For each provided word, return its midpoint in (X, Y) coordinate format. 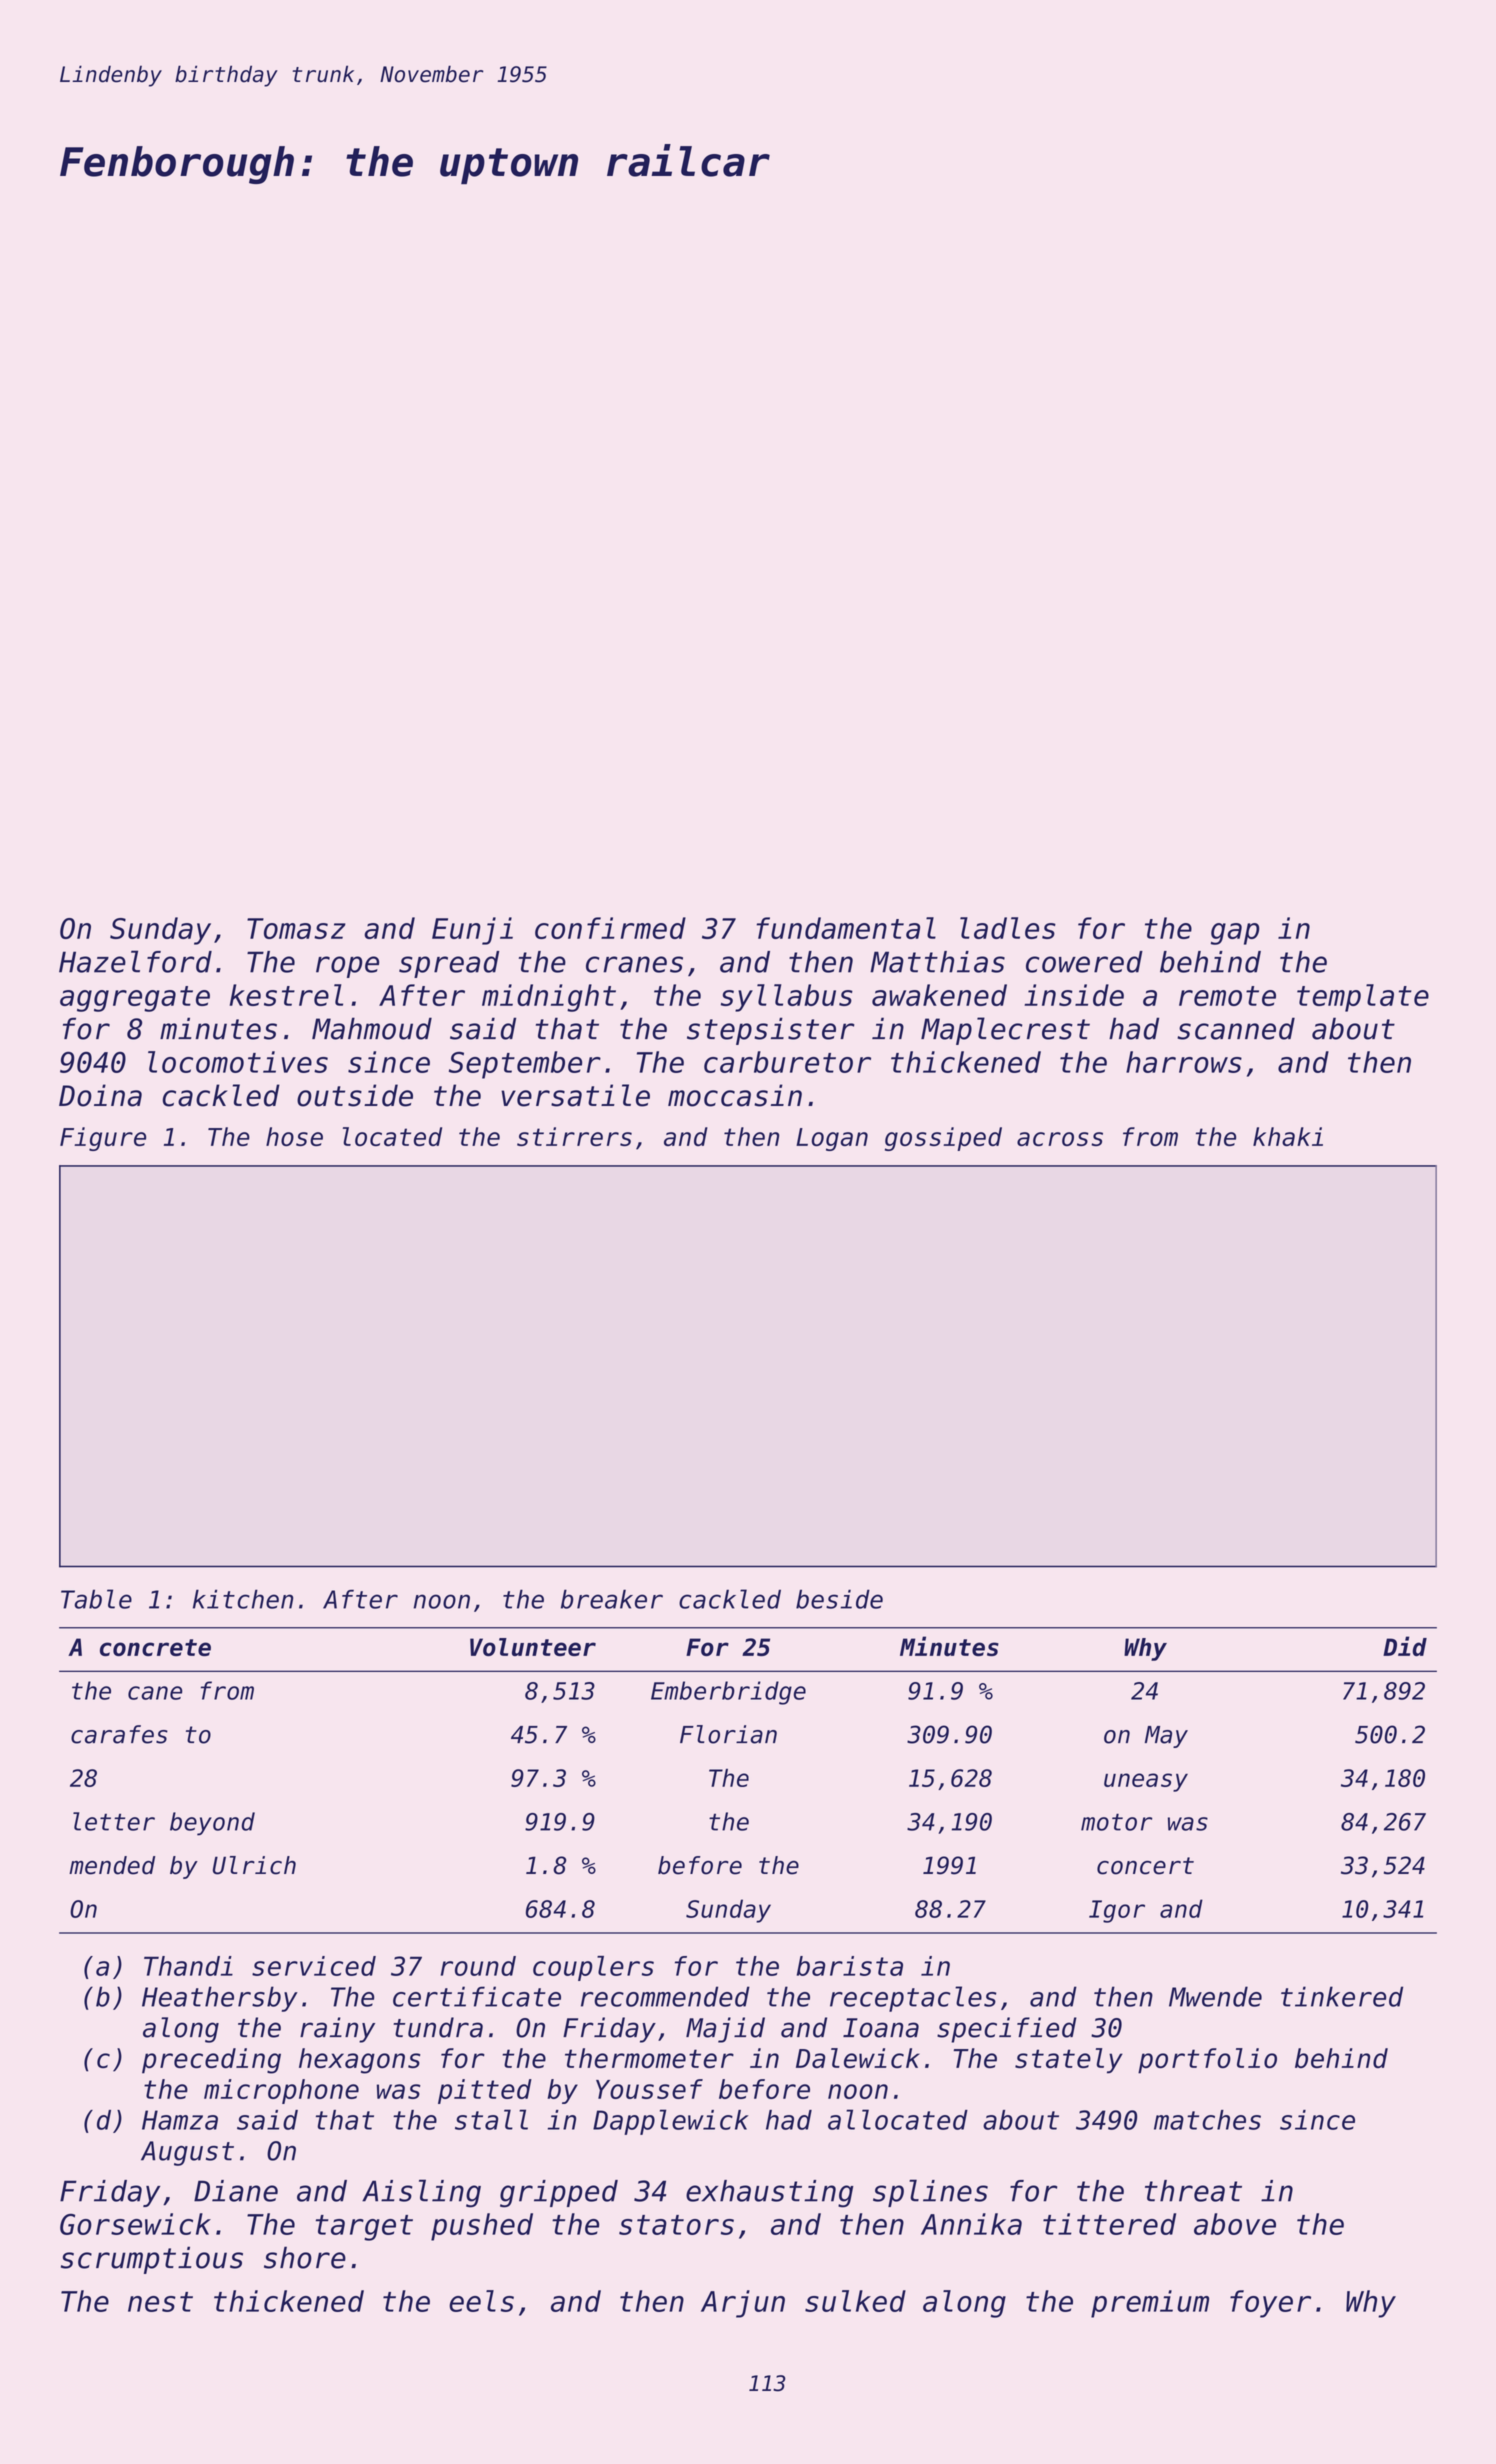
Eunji (472, 931)
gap (1235, 934)
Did (1405, 1646)
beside (839, 1599)
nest (160, 2302)
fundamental (846, 928)
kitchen (243, 1599)
